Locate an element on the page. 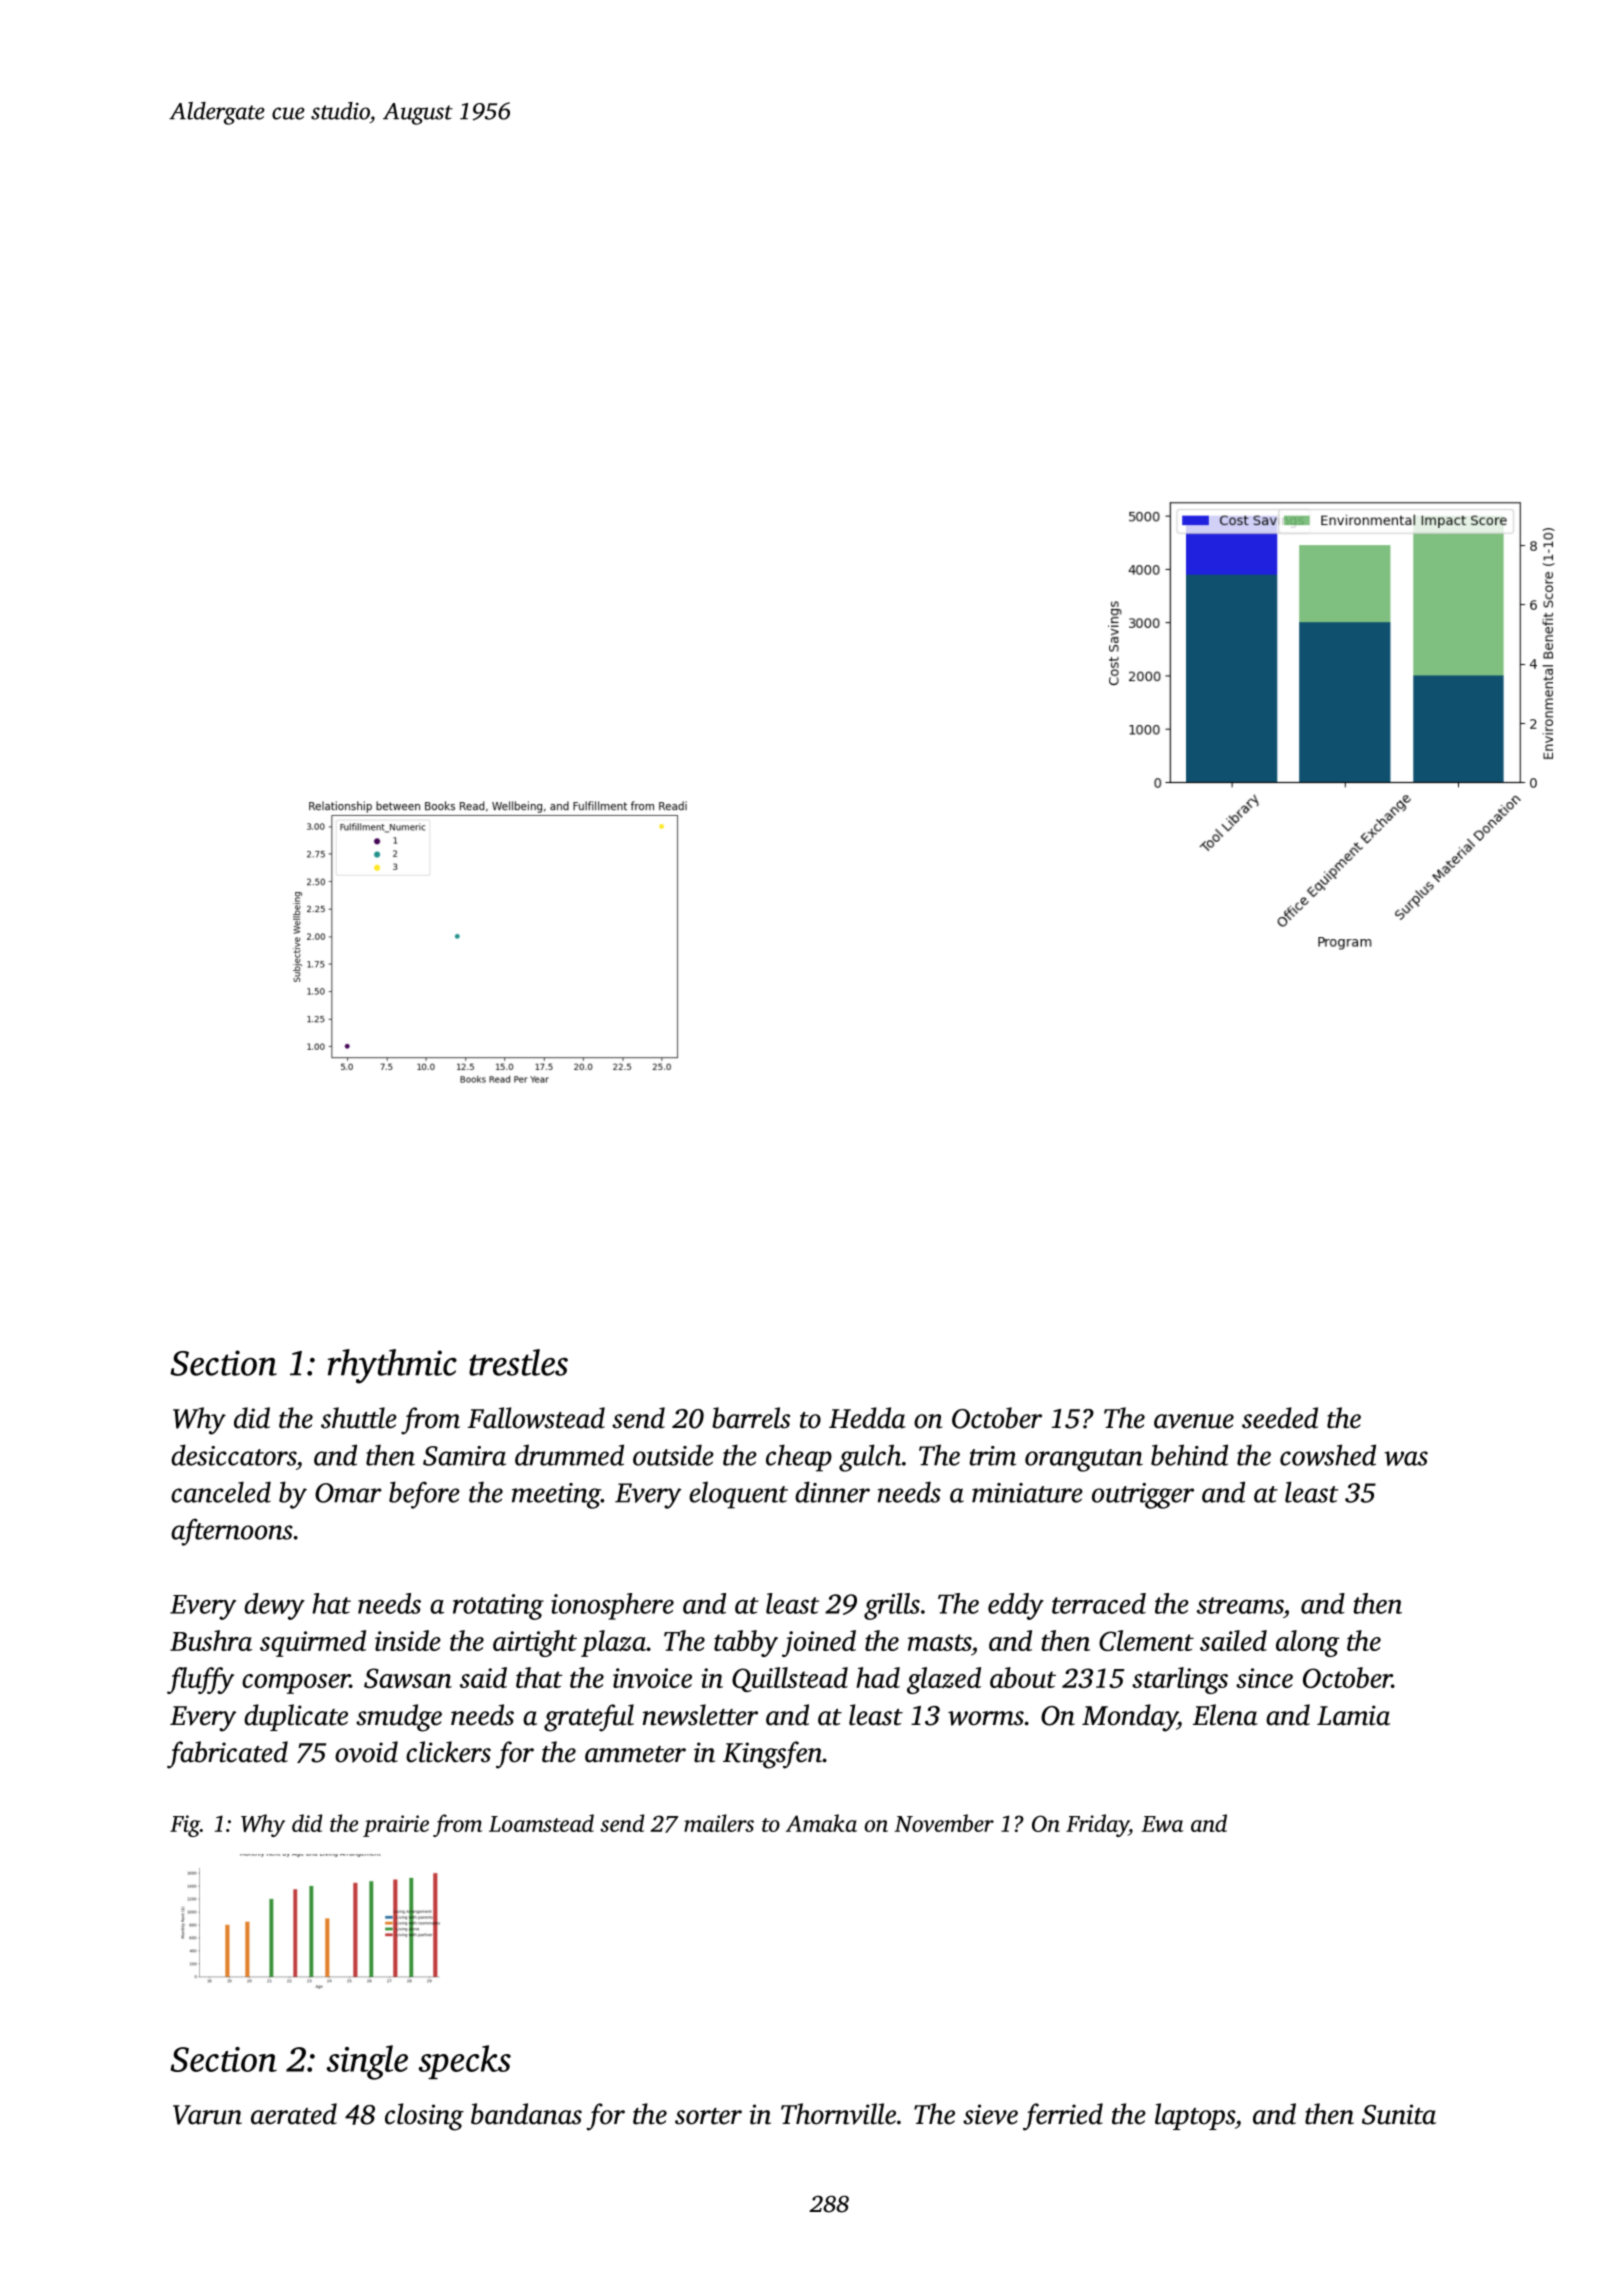 The height and width of the page is (2292, 1620). desiccators is located at coordinates (233, 1455).
